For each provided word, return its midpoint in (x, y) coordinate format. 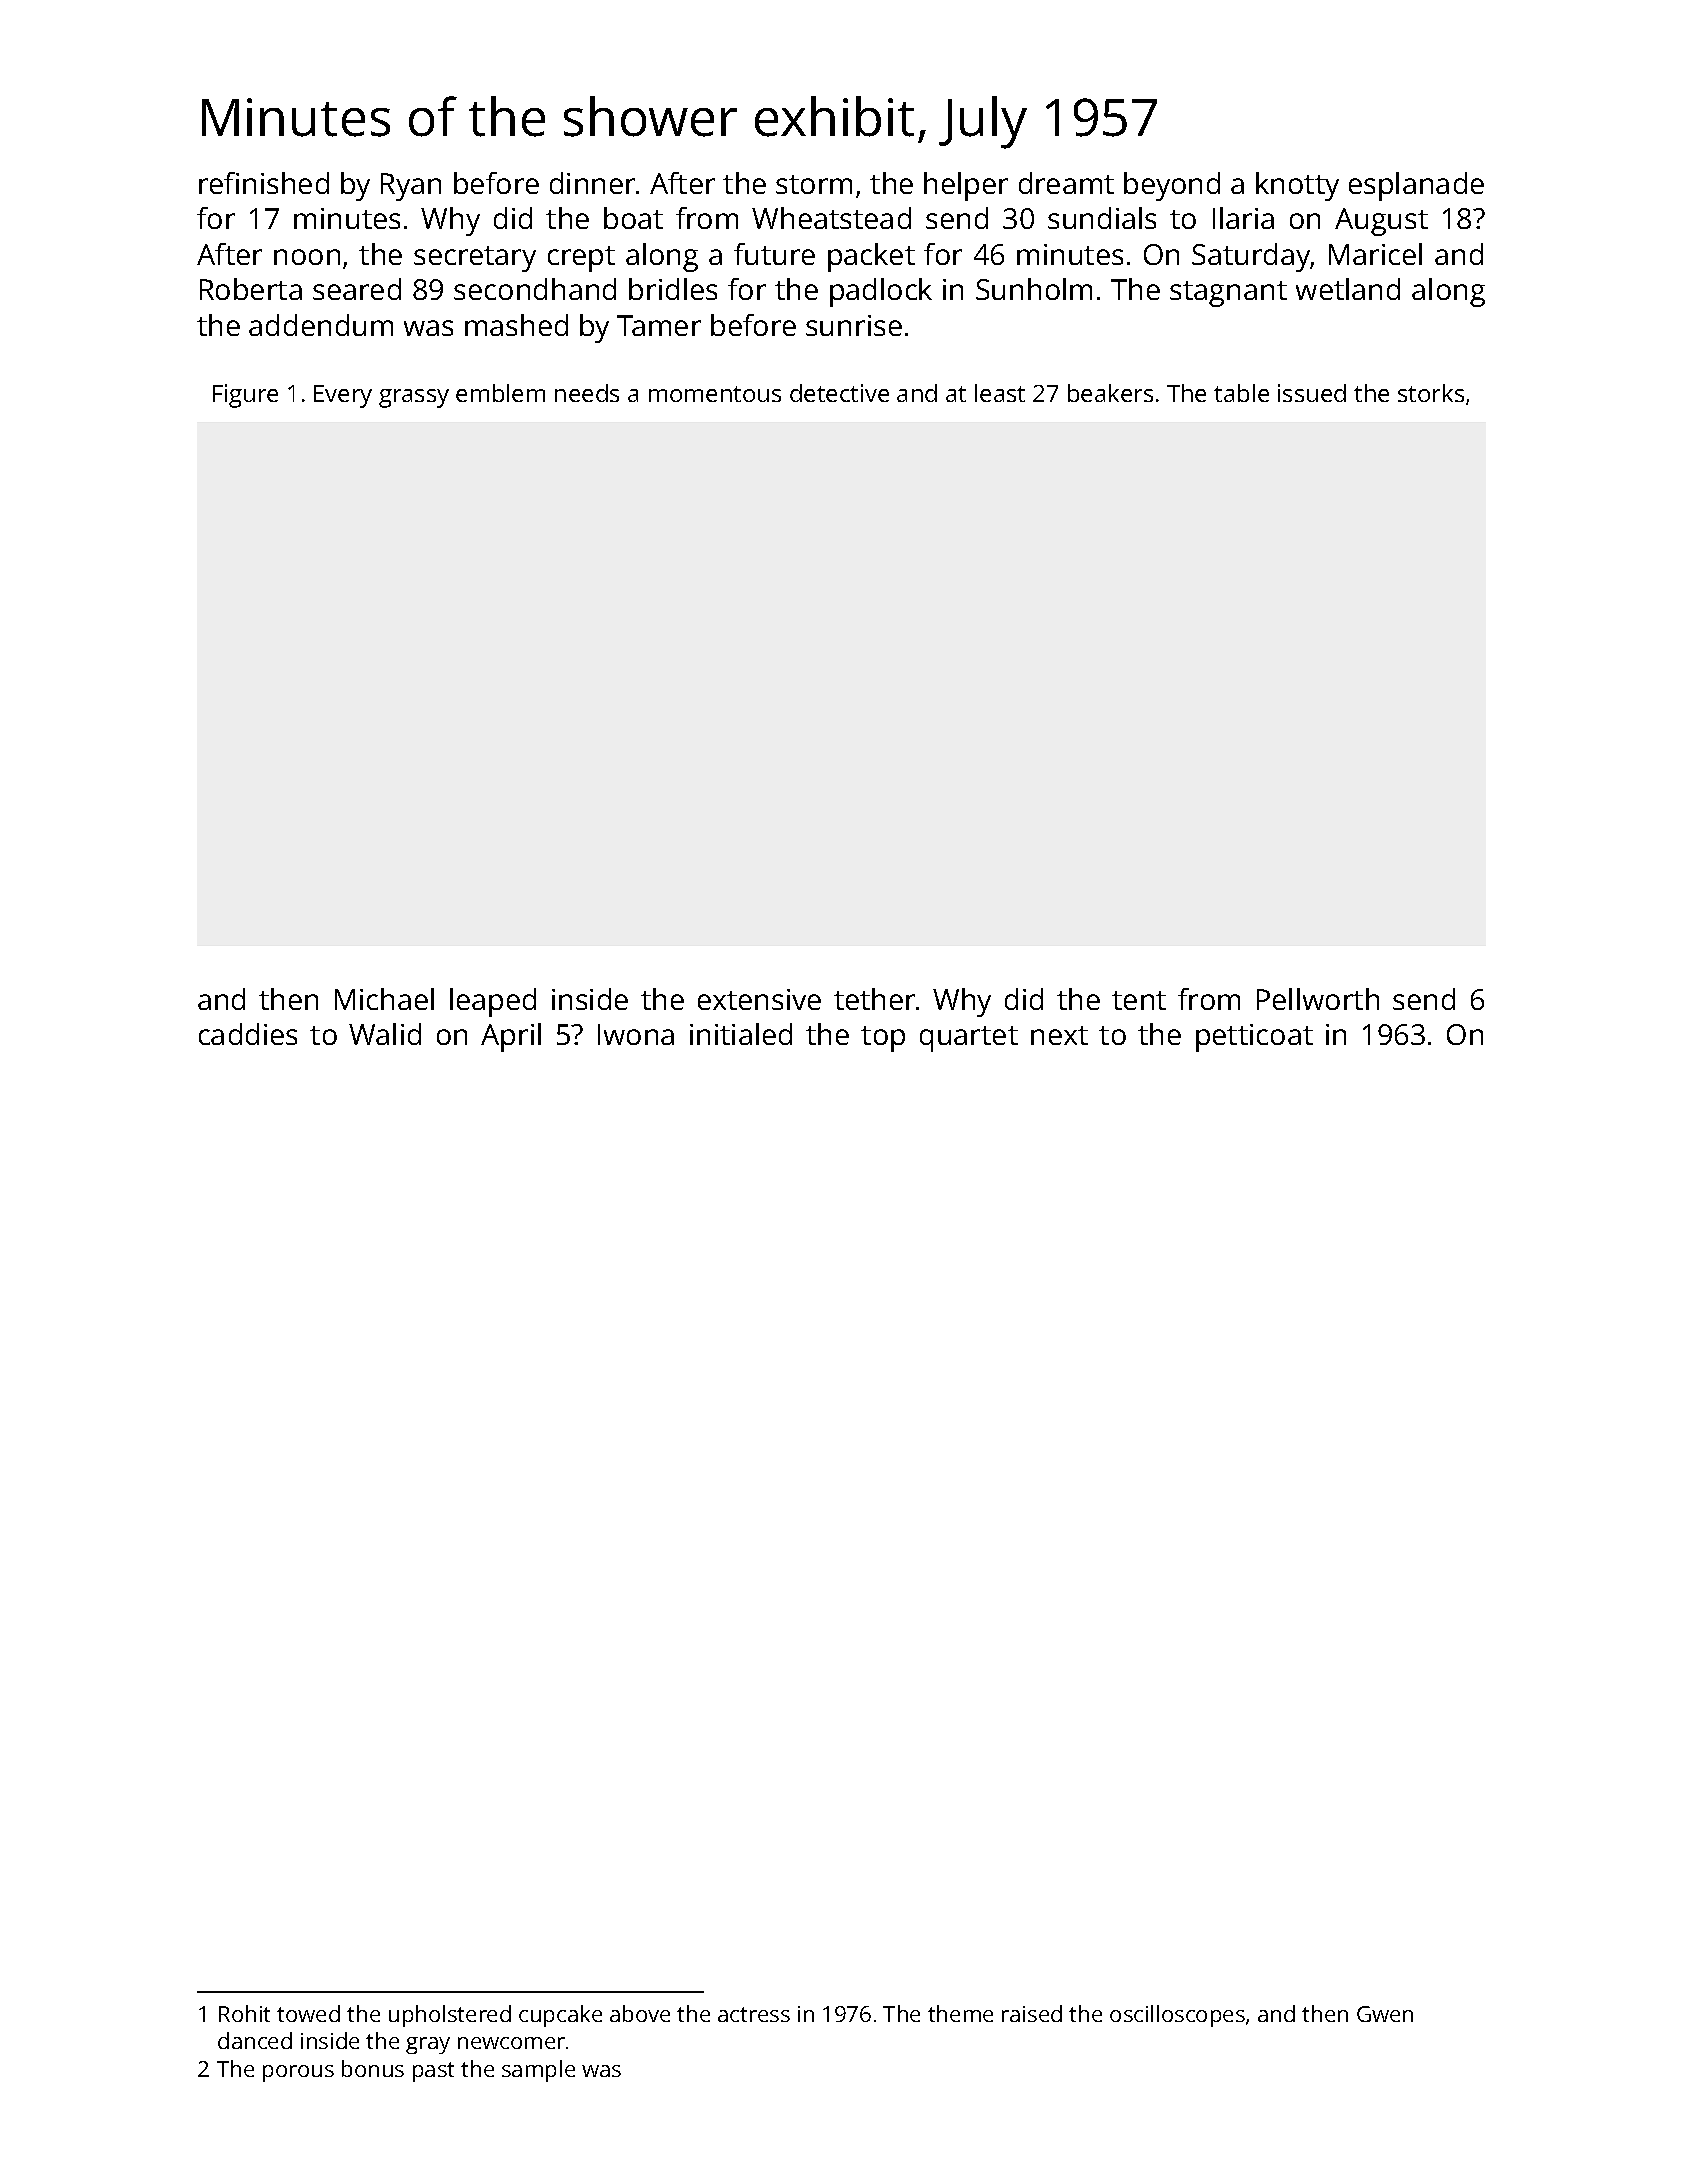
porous (298, 2073)
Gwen (1385, 2014)
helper (966, 186)
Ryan (411, 187)
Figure (245, 396)
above (640, 2013)
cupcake (560, 2016)
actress (754, 2014)
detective (839, 393)
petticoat (1254, 1038)
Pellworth (1318, 999)
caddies (248, 1034)
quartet (969, 1039)
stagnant (1228, 294)
